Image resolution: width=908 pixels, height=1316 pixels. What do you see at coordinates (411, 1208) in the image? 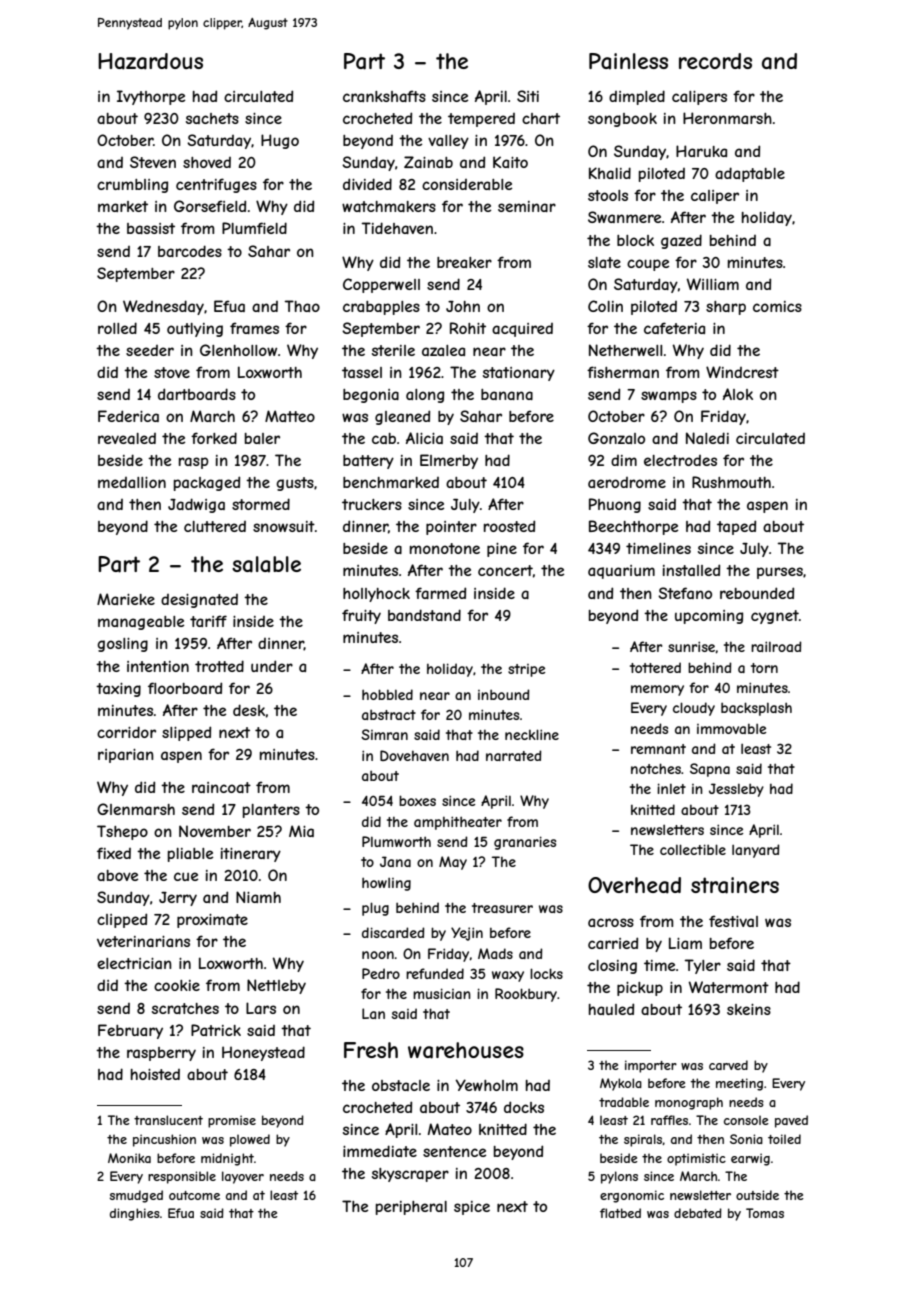
I see `peripheral` at bounding box center [411, 1208].
